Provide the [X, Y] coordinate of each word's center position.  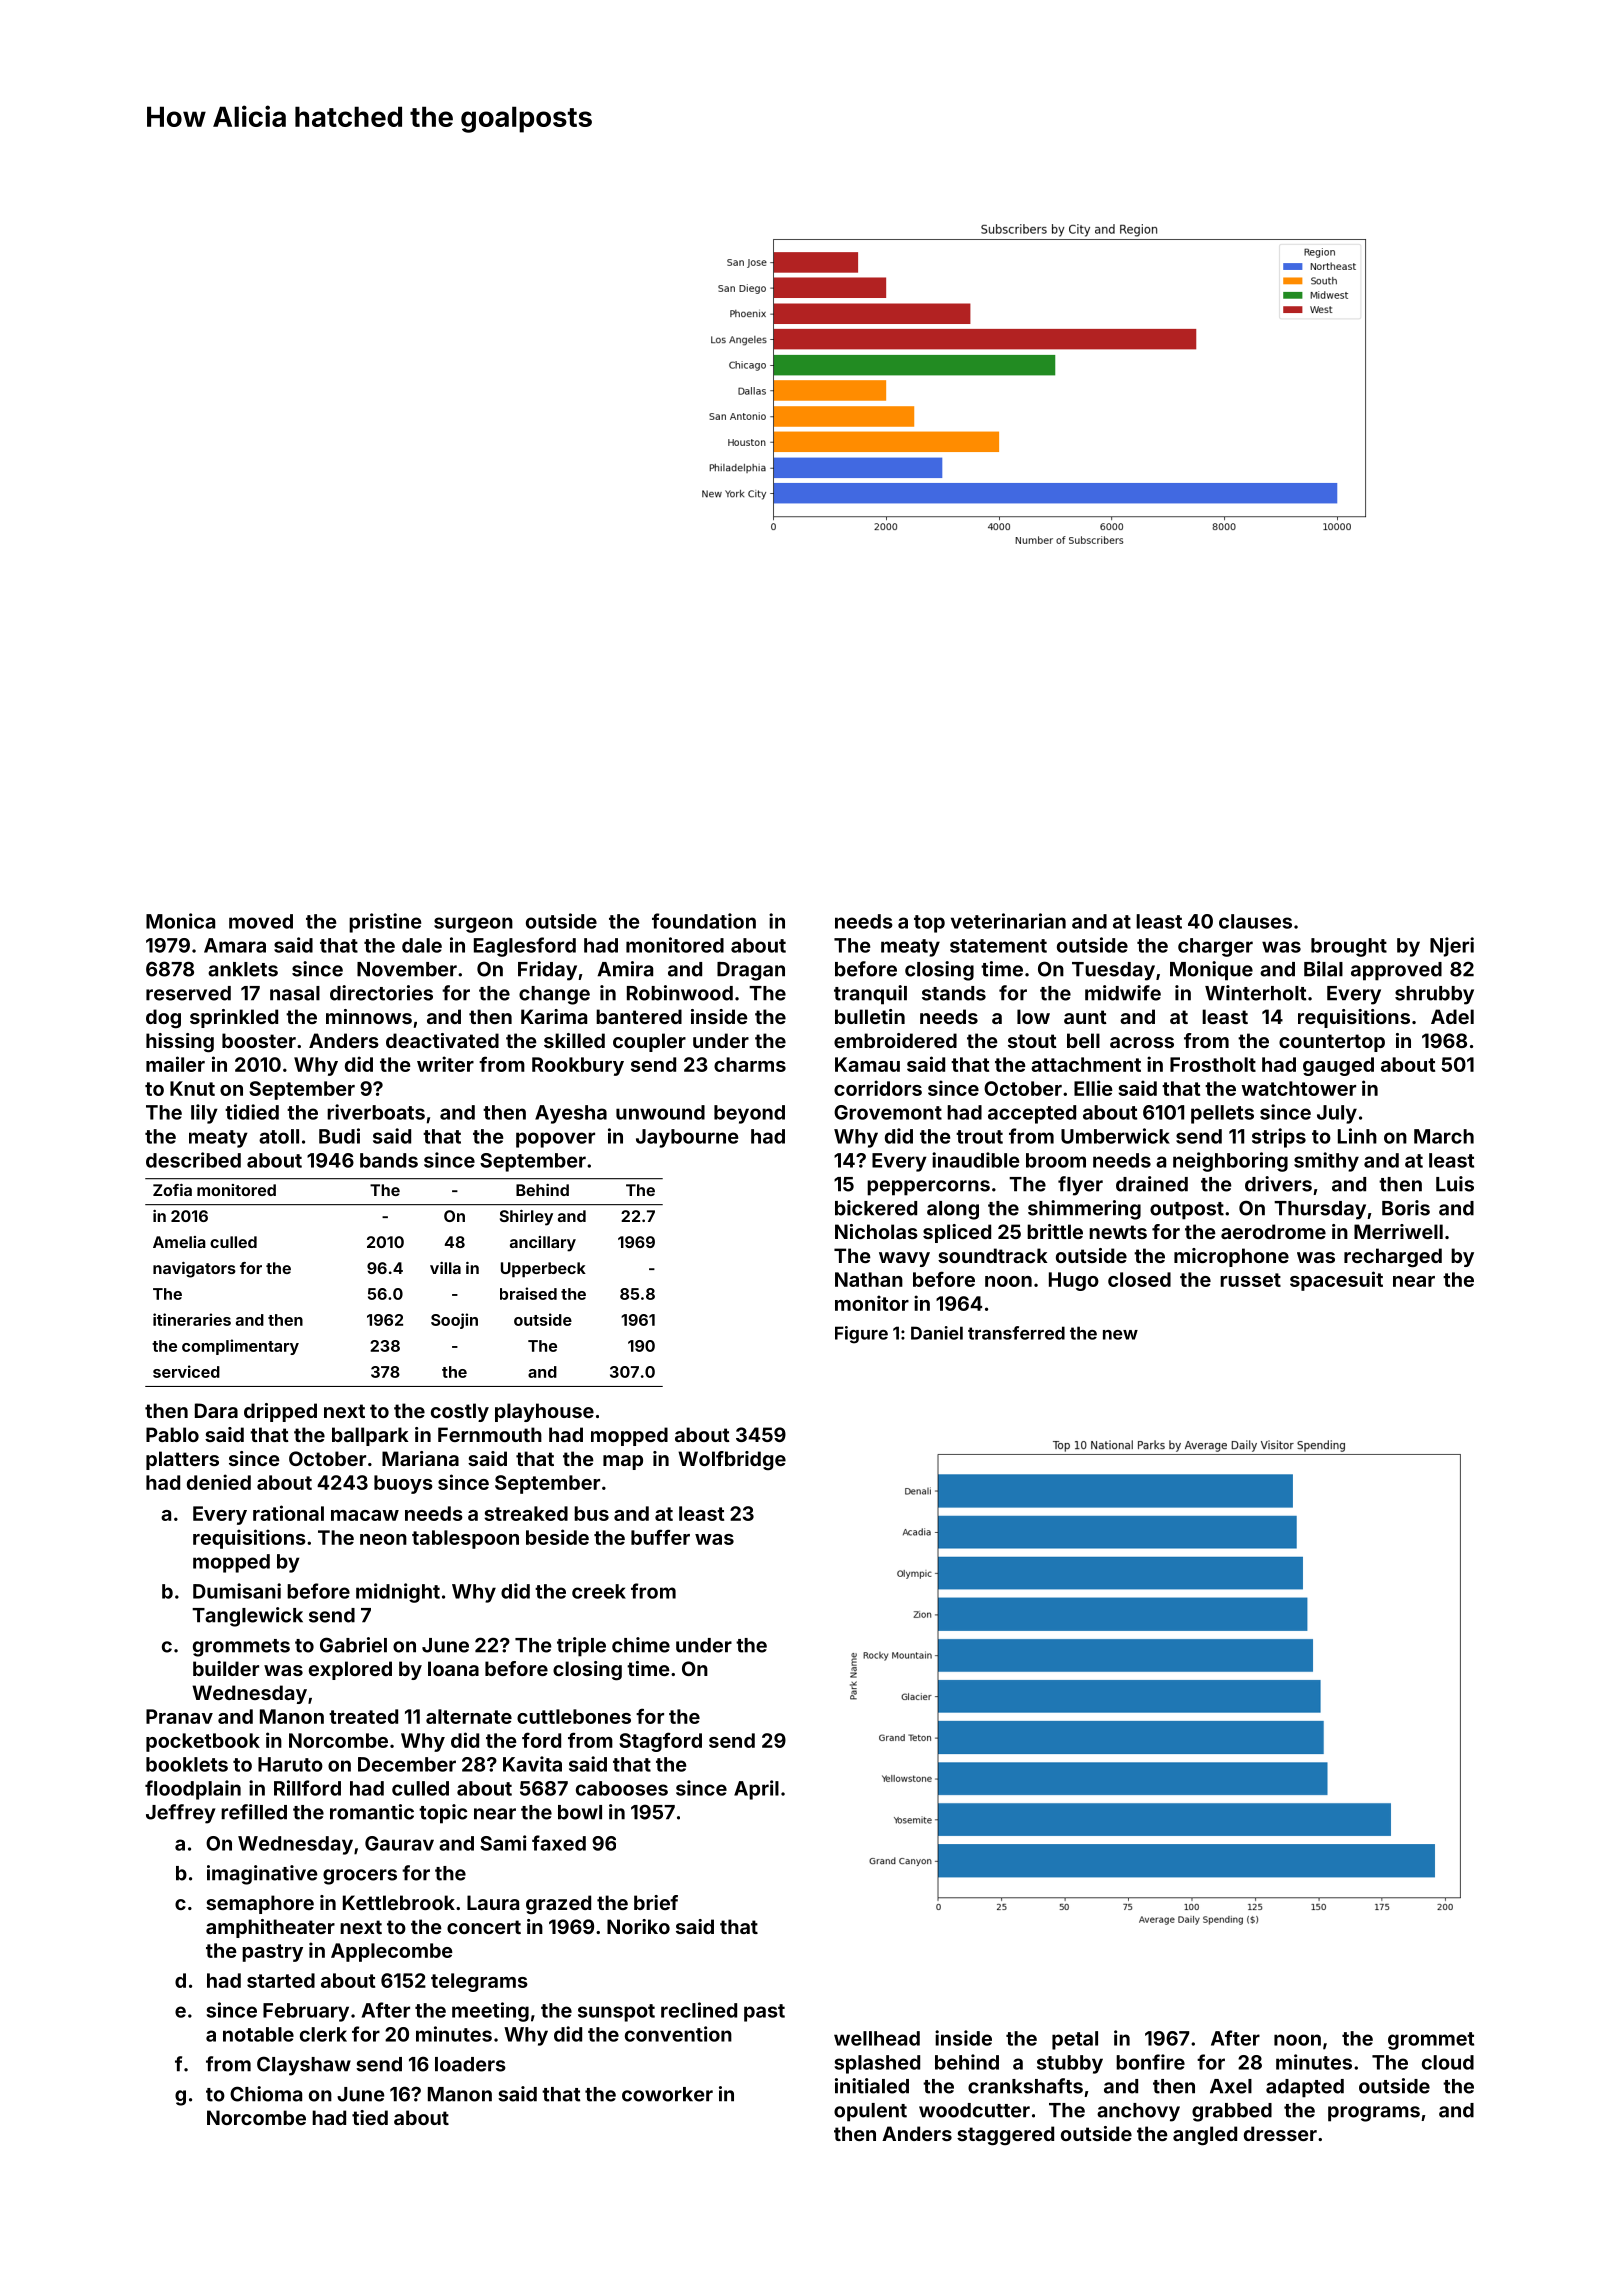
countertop [1332, 1043]
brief [656, 1902]
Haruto [290, 1764]
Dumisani [237, 1591]
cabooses [622, 1788]
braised [528, 1293]
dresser [1280, 2133]
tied [370, 2117]
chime [641, 1645]
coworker [667, 2094]
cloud [1448, 2062]
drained [1152, 1184]
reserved [188, 993]
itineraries [192, 1319]
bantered [639, 1016]
